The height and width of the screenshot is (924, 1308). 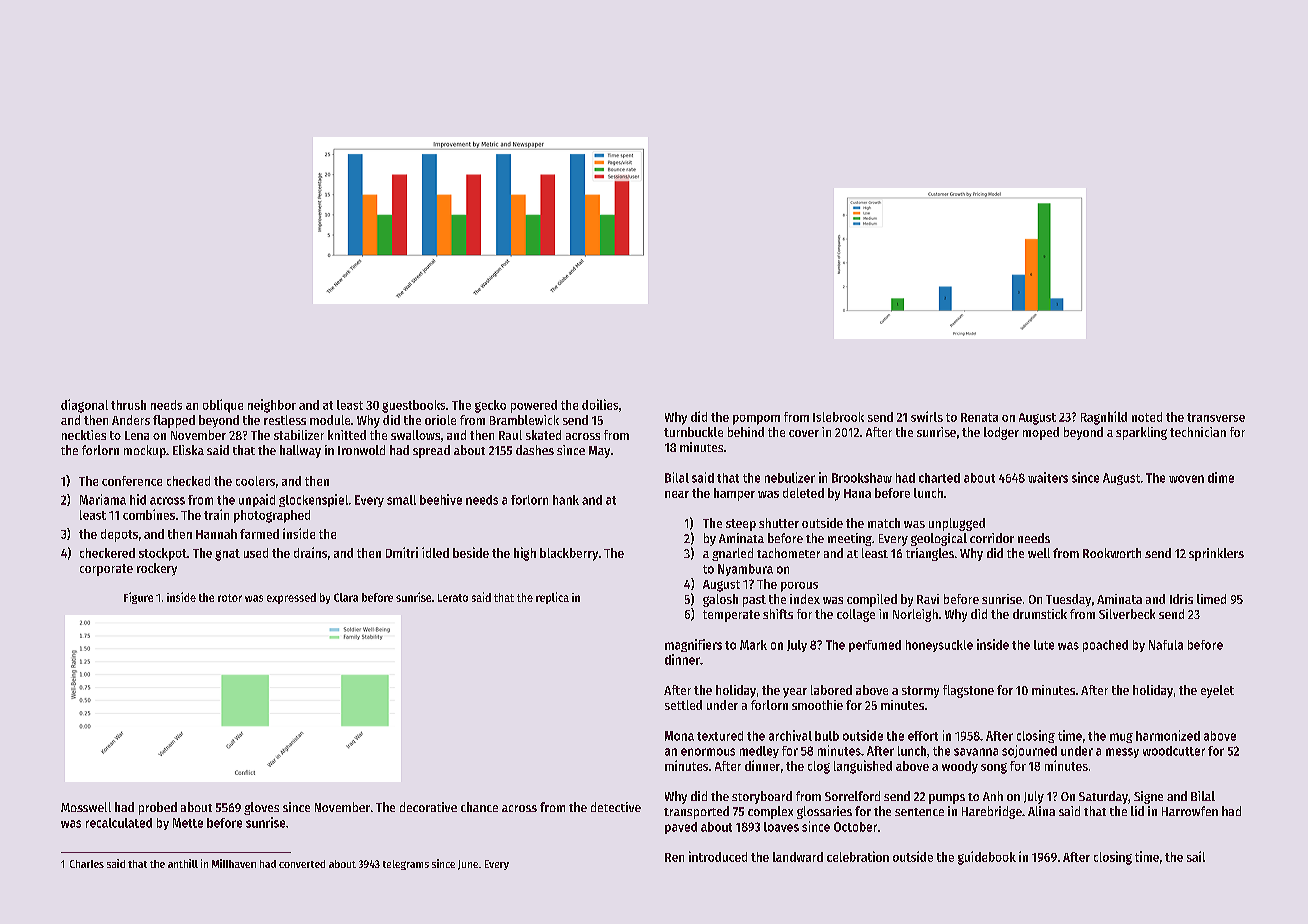 I want to click on small, so click(x=401, y=500).
